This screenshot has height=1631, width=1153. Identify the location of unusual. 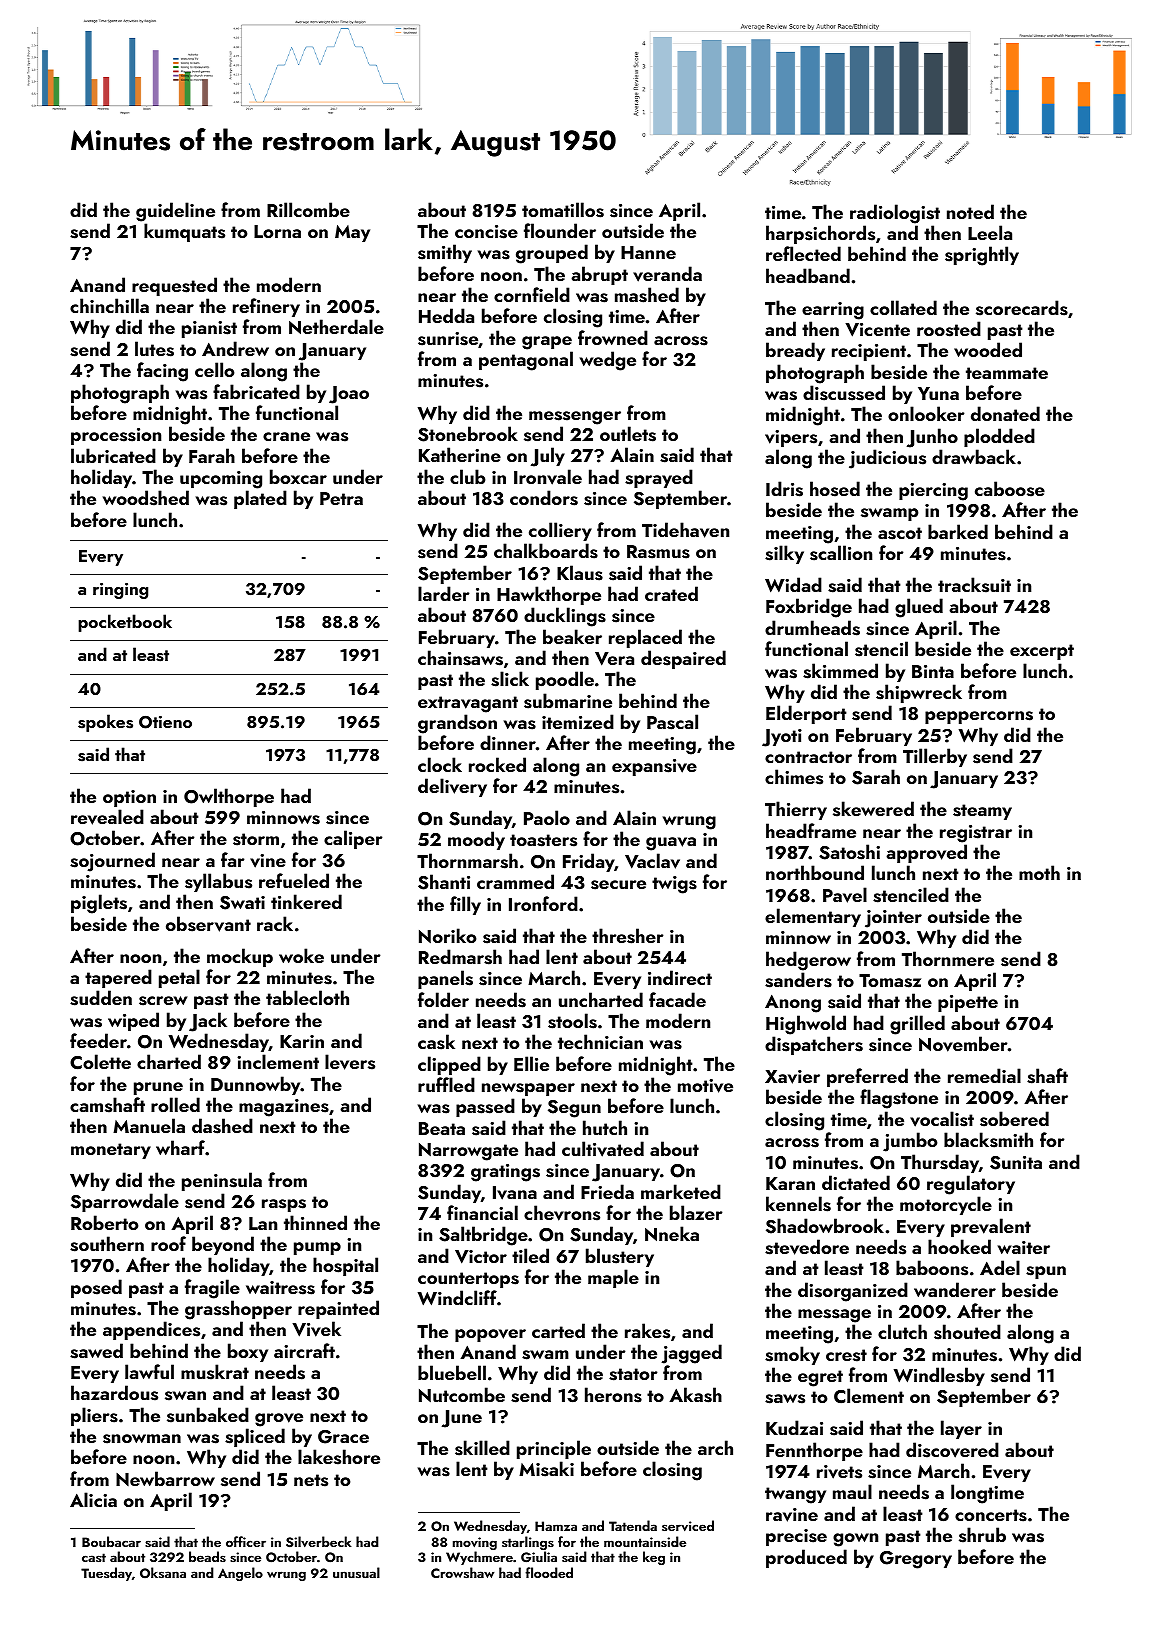
(356, 1573).
